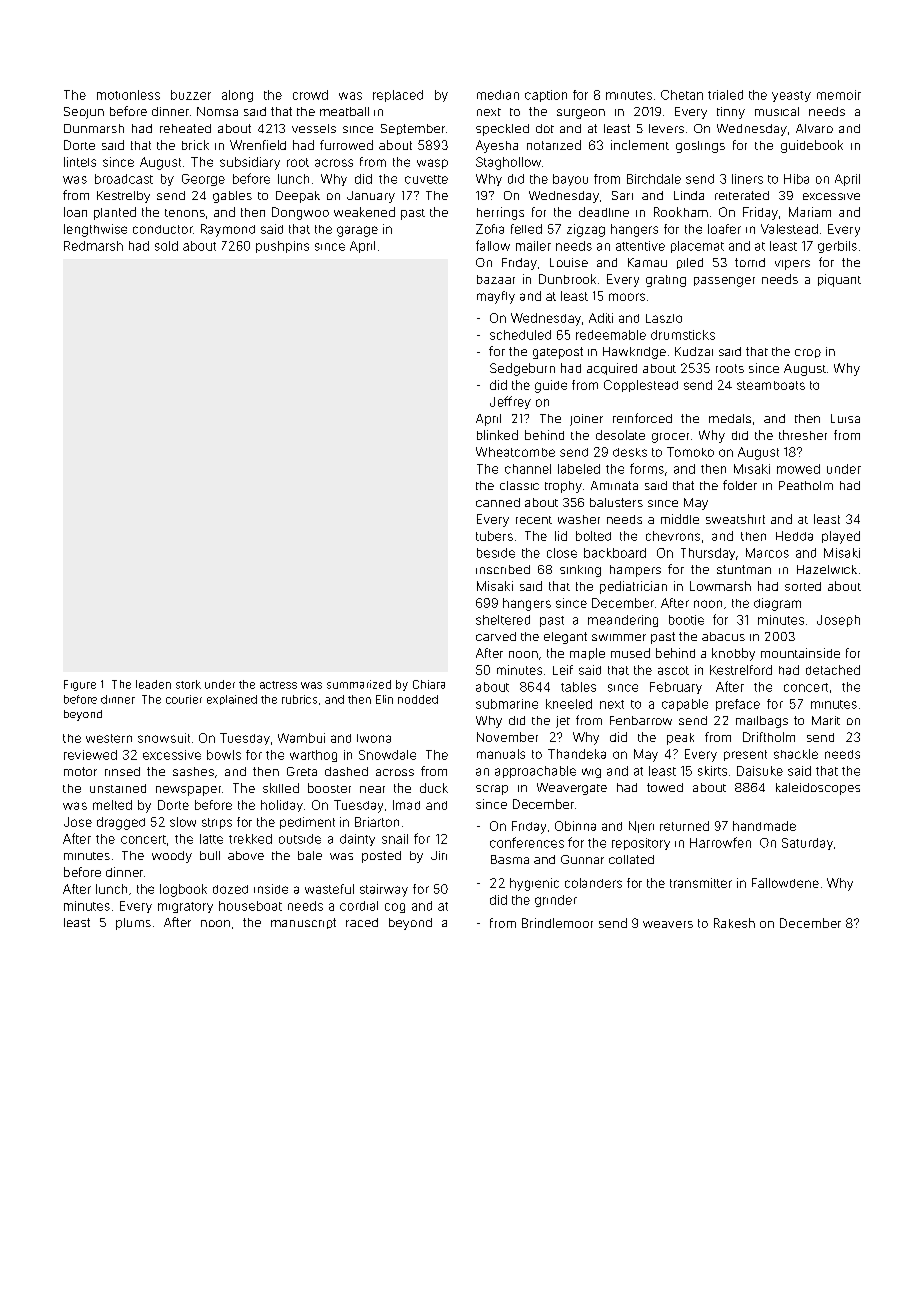 This document has height=1308, width=924. Describe the element at coordinates (211, 839) in the document. I see `latte` at that location.
